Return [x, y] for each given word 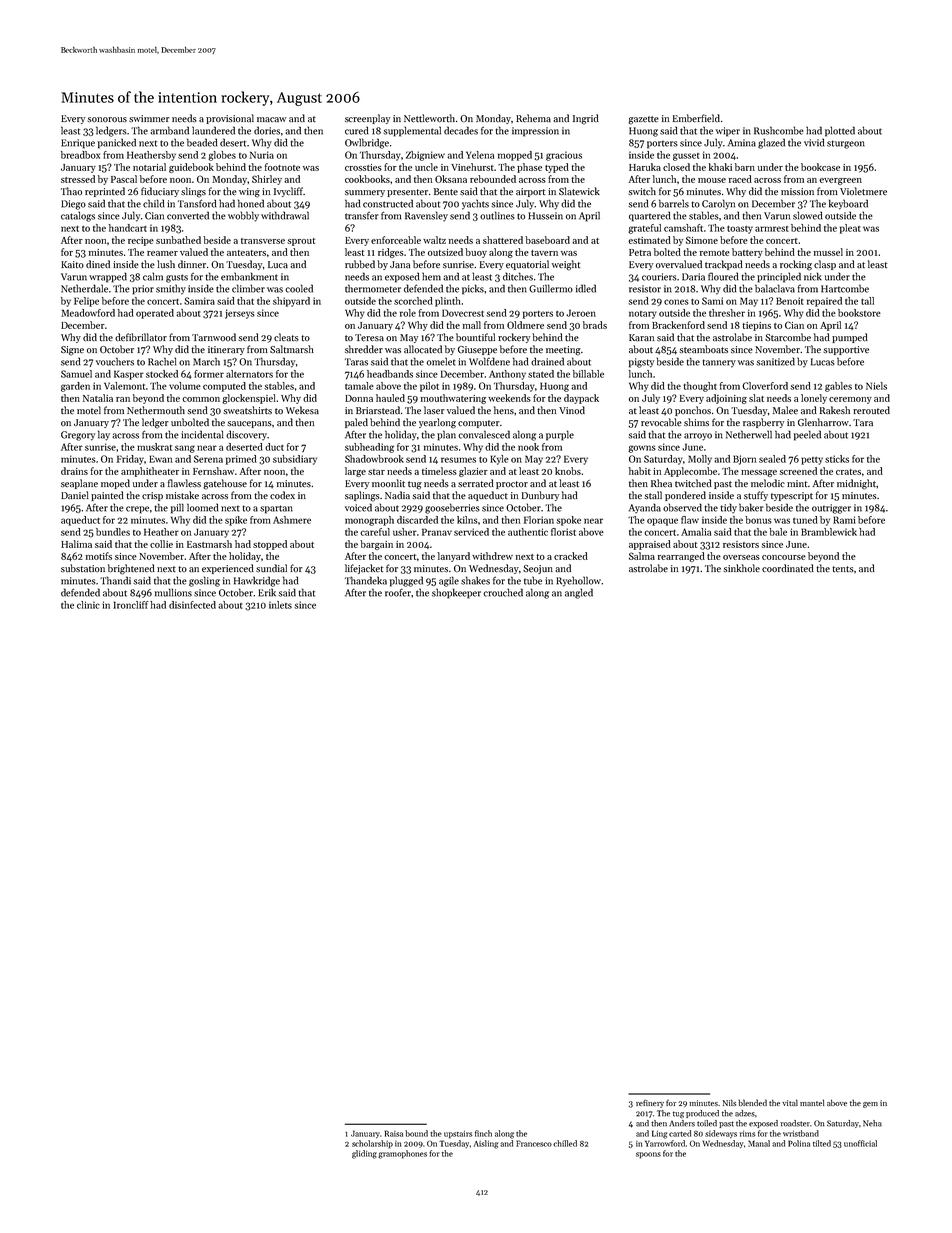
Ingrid [586, 119]
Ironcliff [130, 605]
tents [843, 569]
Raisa [394, 1133]
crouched [503, 592]
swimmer [149, 119]
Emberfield [696, 118]
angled [579, 593]
